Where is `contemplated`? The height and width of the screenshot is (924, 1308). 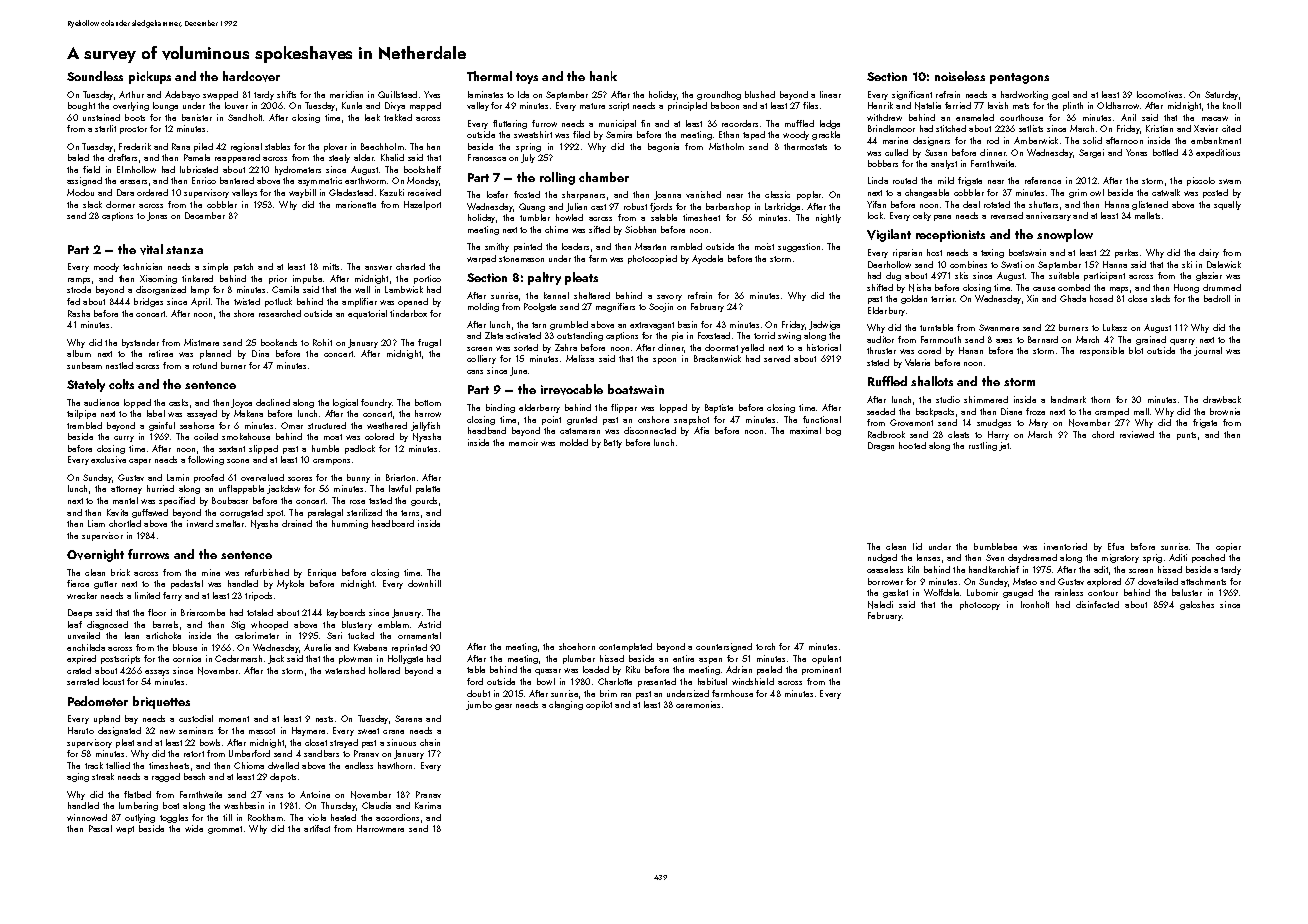
contemplated is located at coordinates (625, 647).
